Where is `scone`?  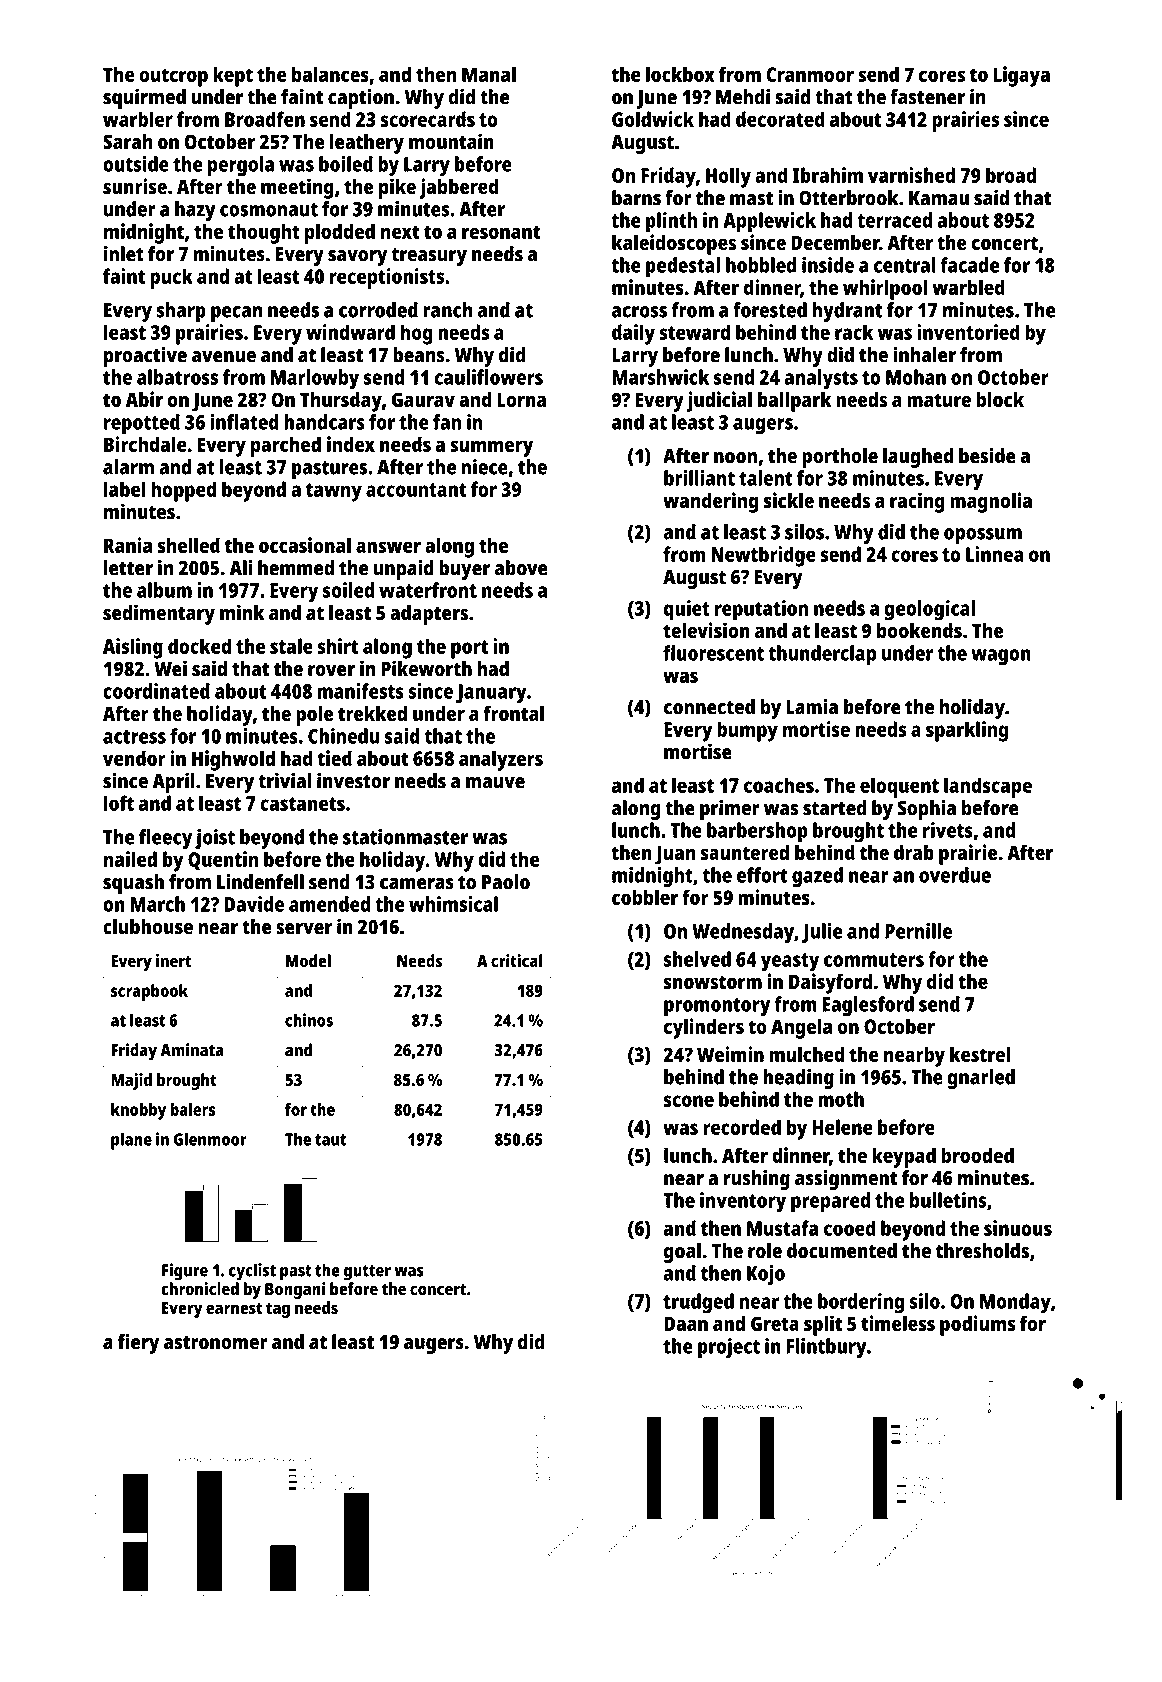 scone is located at coordinates (689, 1101).
